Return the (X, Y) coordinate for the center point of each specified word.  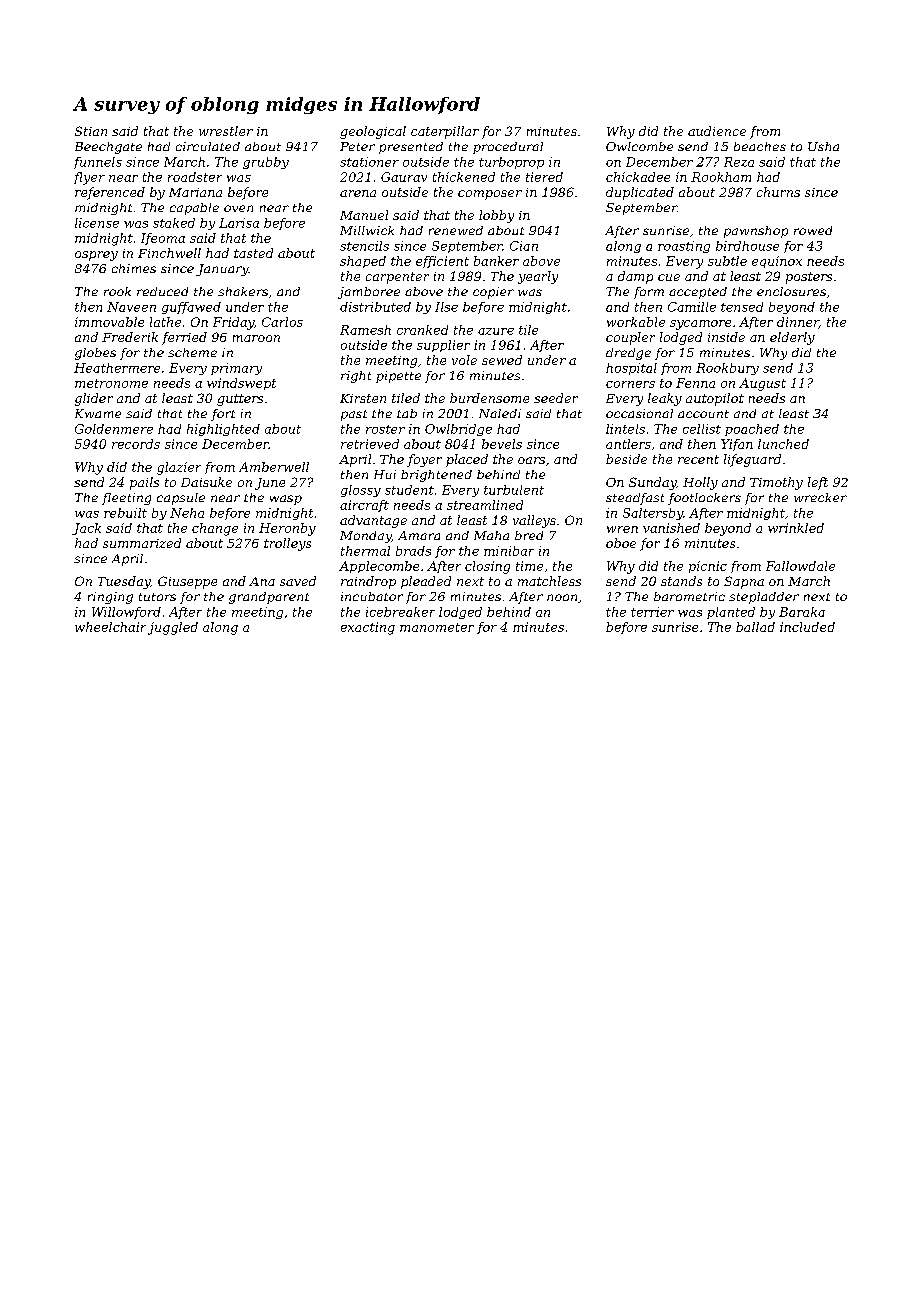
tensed (742, 307)
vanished (671, 528)
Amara (419, 535)
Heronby (287, 529)
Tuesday (124, 582)
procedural (508, 148)
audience (717, 131)
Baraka (802, 612)
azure (496, 331)
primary (236, 369)
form (649, 293)
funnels (98, 163)
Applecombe (379, 567)
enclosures (791, 291)
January (222, 270)
